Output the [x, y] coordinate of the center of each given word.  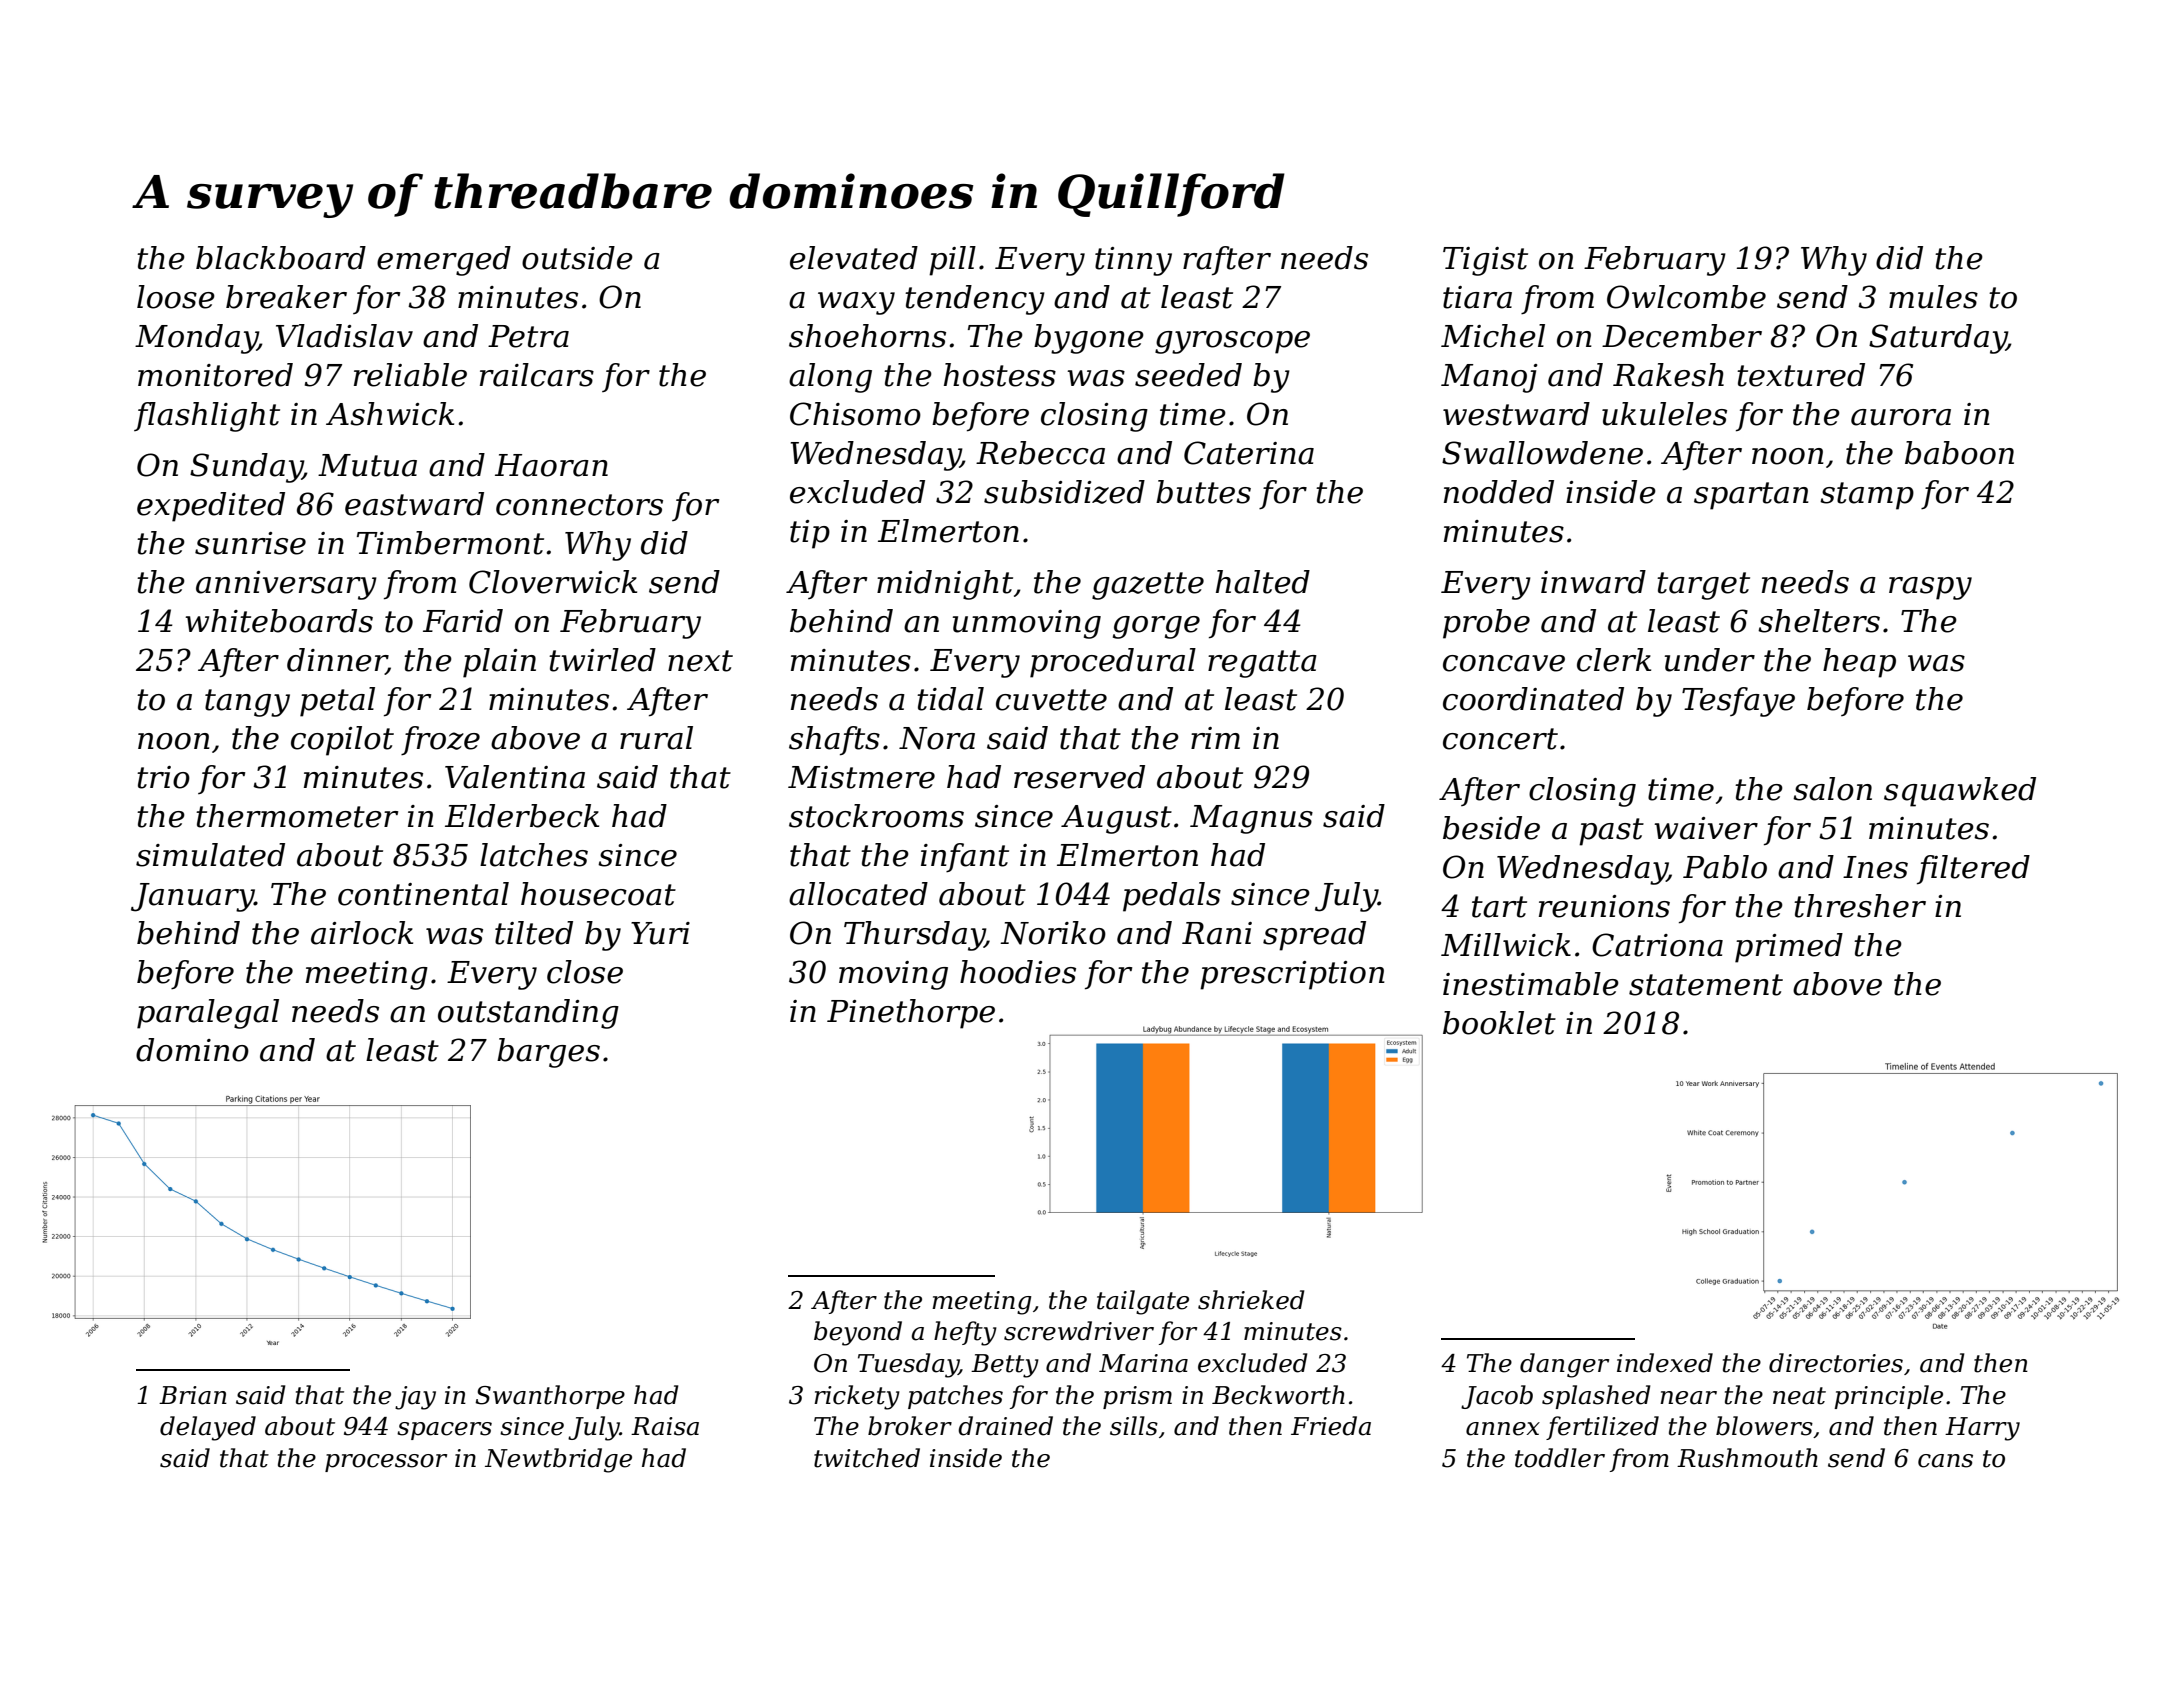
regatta [1262, 664]
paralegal [208, 1014]
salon [1832, 789]
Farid [463, 621]
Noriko [1053, 933]
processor [386, 1463]
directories [1836, 1363]
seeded [1188, 375]
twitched [867, 1458]
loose [176, 297]
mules [1933, 297]
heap [1859, 663]
